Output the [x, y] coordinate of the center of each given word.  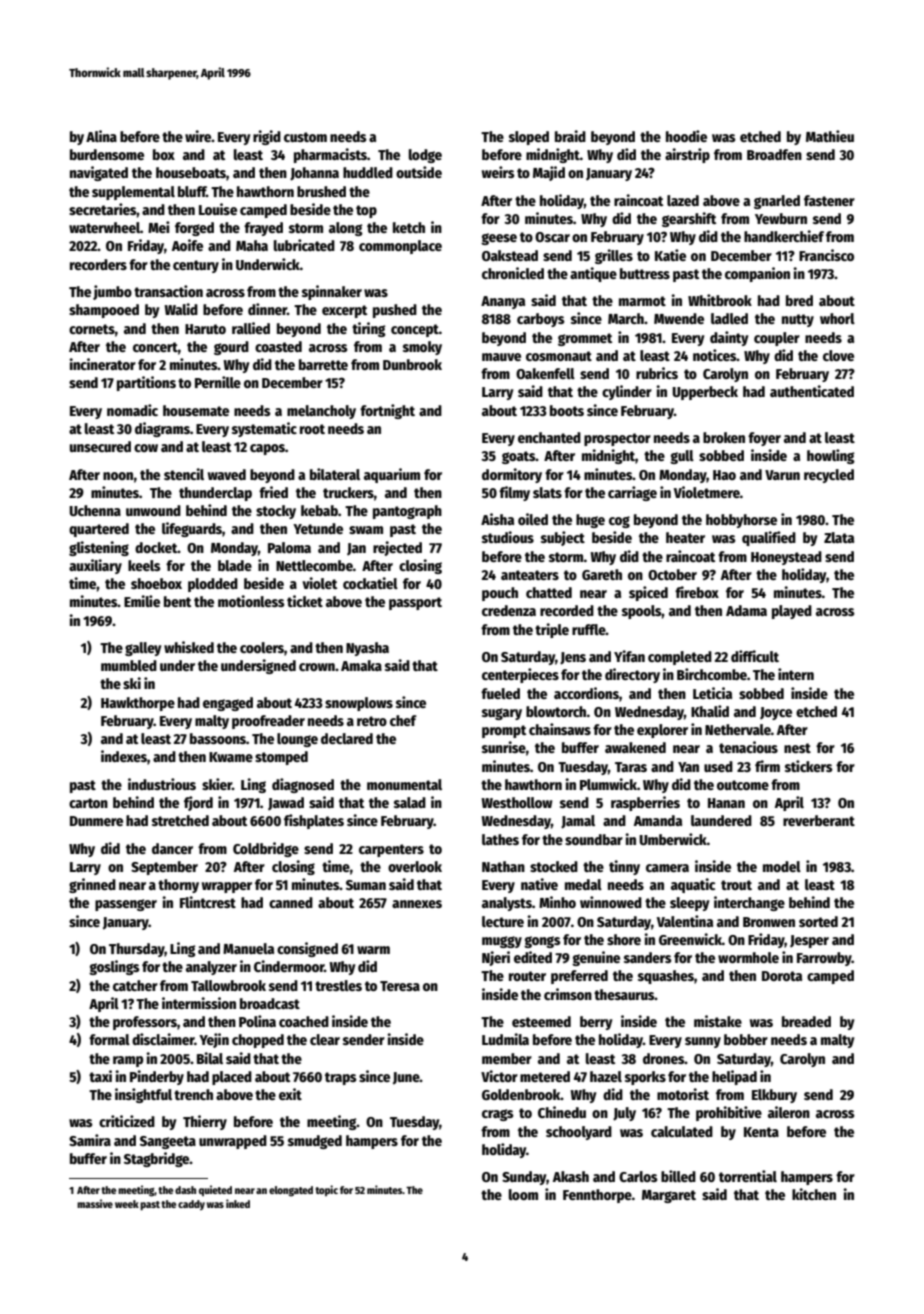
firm [767, 766]
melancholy [321, 412]
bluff [192, 191]
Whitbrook [720, 300]
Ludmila [505, 1039]
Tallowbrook [228, 985]
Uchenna [95, 510]
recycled [829, 476]
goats [518, 457]
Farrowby [824, 959]
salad [410, 802]
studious [508, 537]
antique [593, 274]
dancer [172, 848]
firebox [697, 592]
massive [95, 1203]
